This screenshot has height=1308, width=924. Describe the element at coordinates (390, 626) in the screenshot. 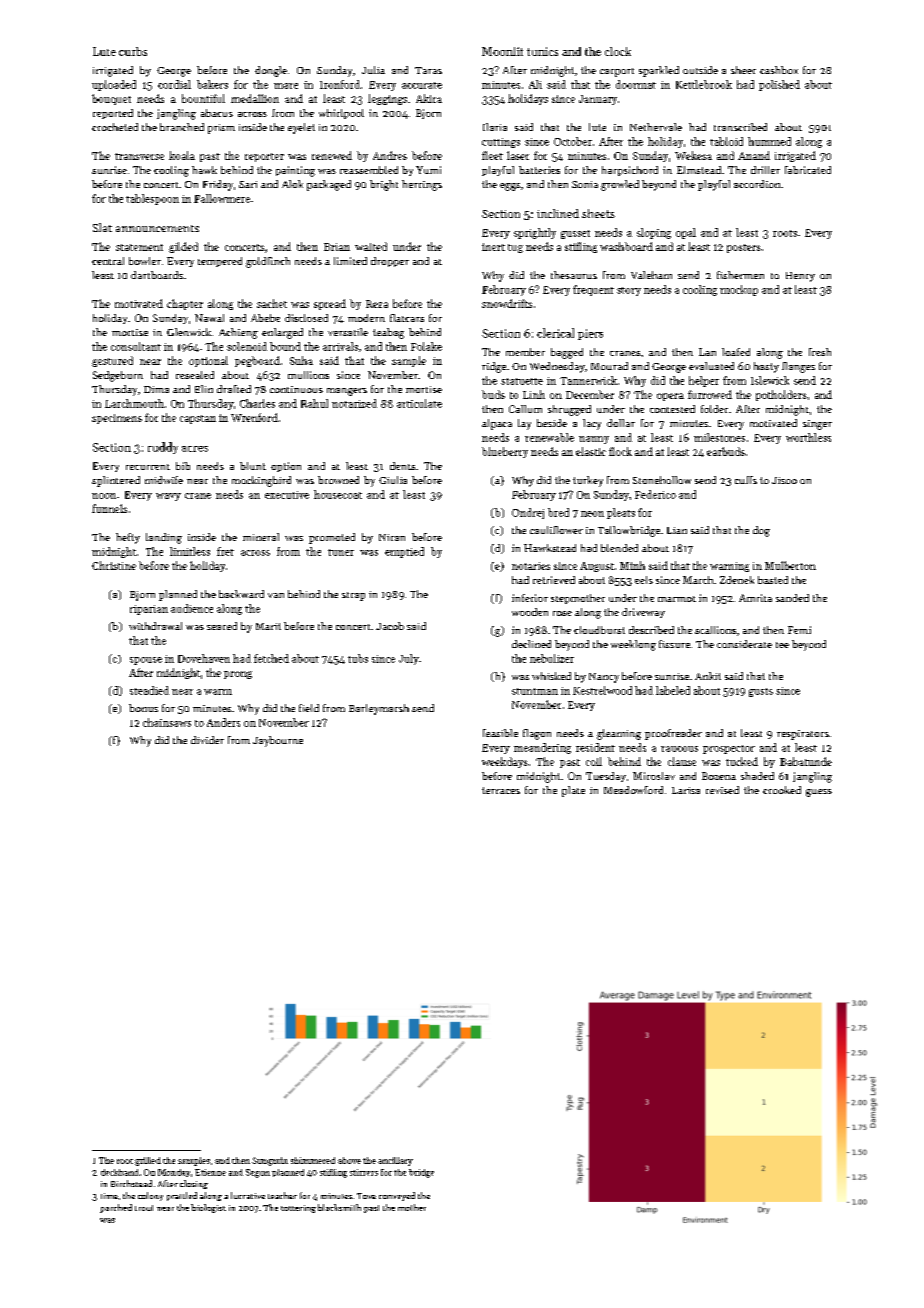

I see `Jacob` at that location.
